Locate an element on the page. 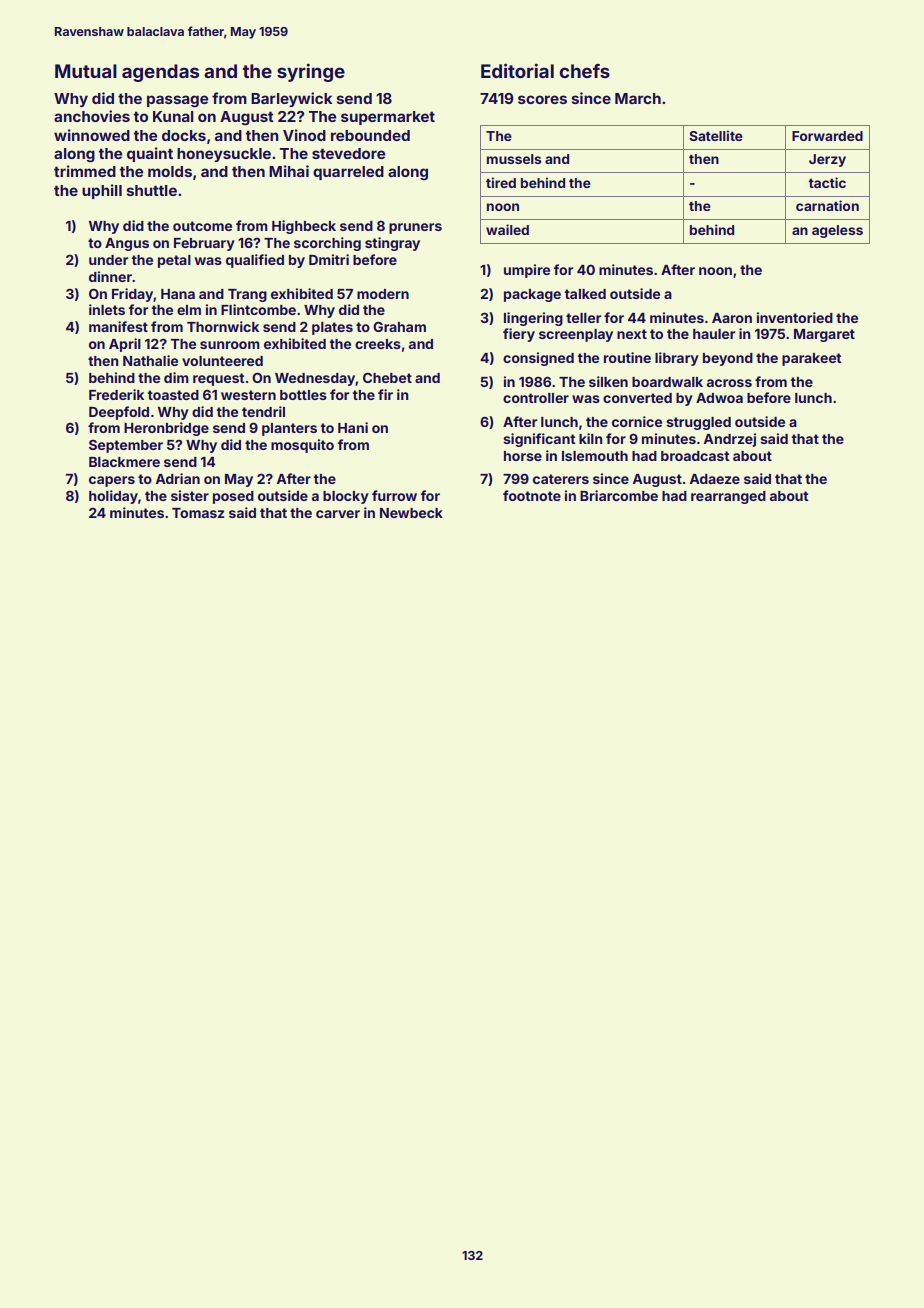 The height and width of the page is (1308, 924). beyond is located at coordinates (728, 359).
